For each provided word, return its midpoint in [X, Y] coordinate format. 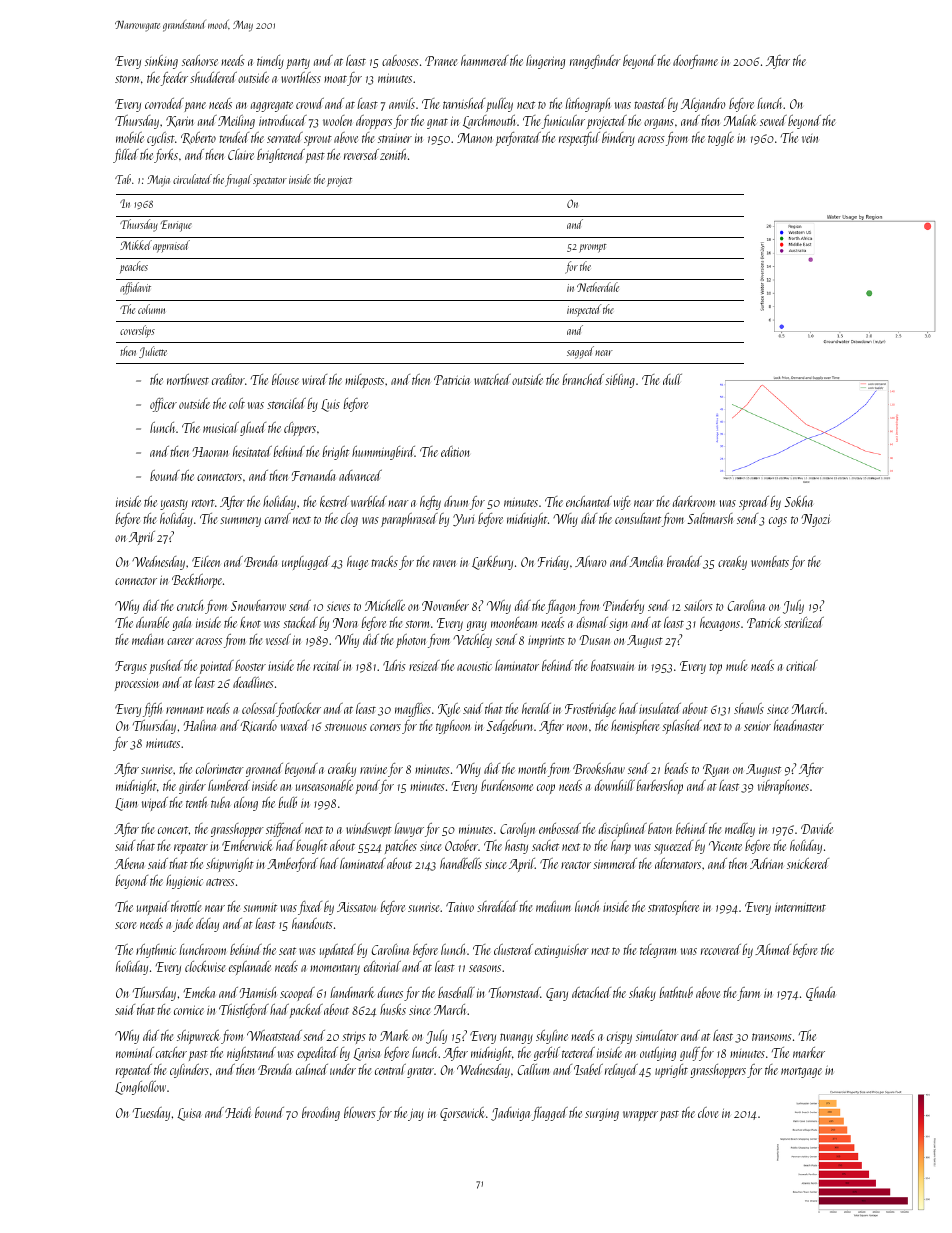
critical [802, 665]
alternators [678, 863]
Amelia [646, 561]
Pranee [441, 61]
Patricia [452, 380]
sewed [773, 120]
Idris [394, 665]
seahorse [200, 60]
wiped [155, 804]
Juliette [153, 352]
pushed [166, 667]
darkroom [694, 501]
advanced [360, 475]
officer [163, 405]
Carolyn [517, 830]
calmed [312, 1069]
